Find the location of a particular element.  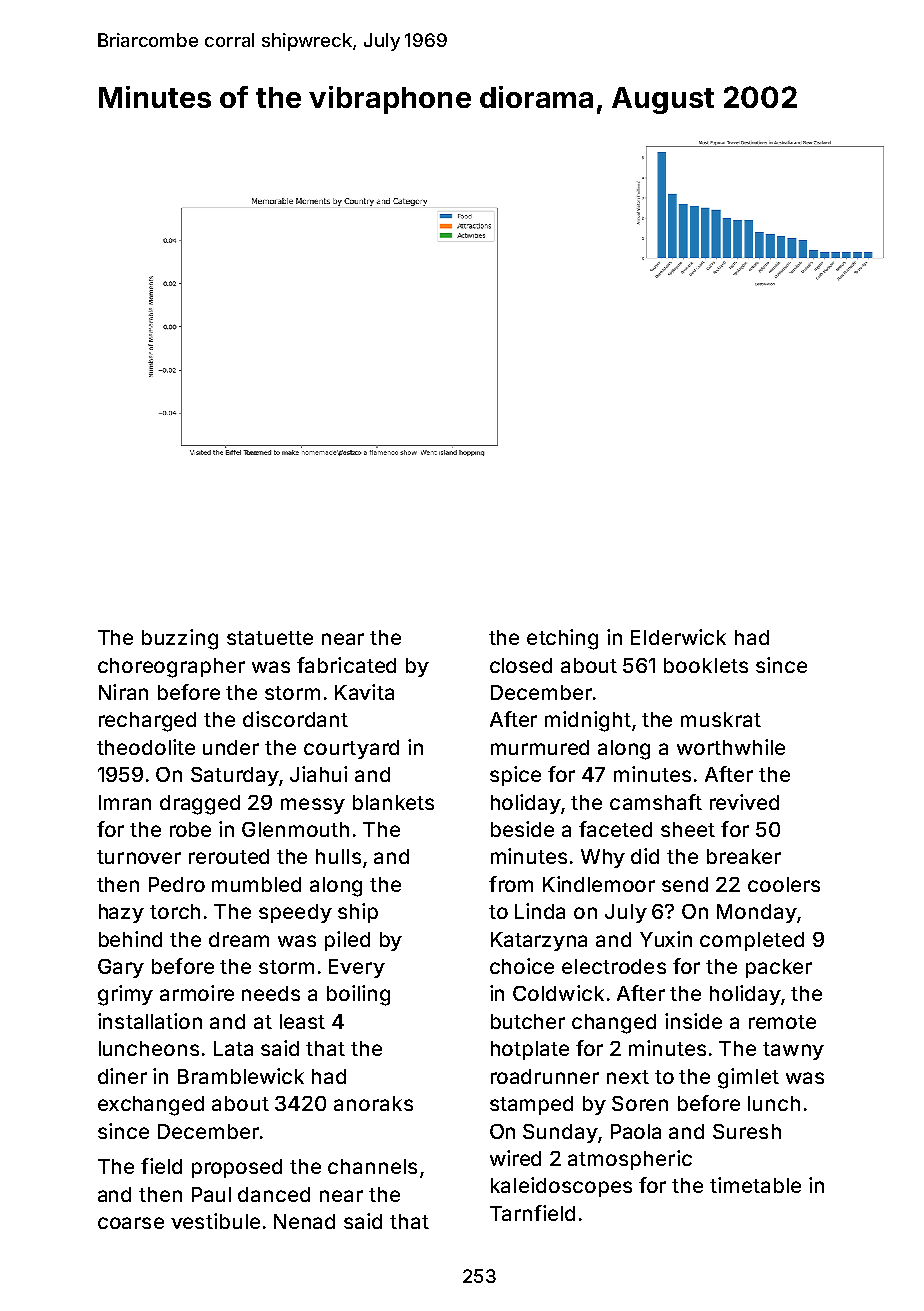

Elderwick is located at coordinates (678, 637).
